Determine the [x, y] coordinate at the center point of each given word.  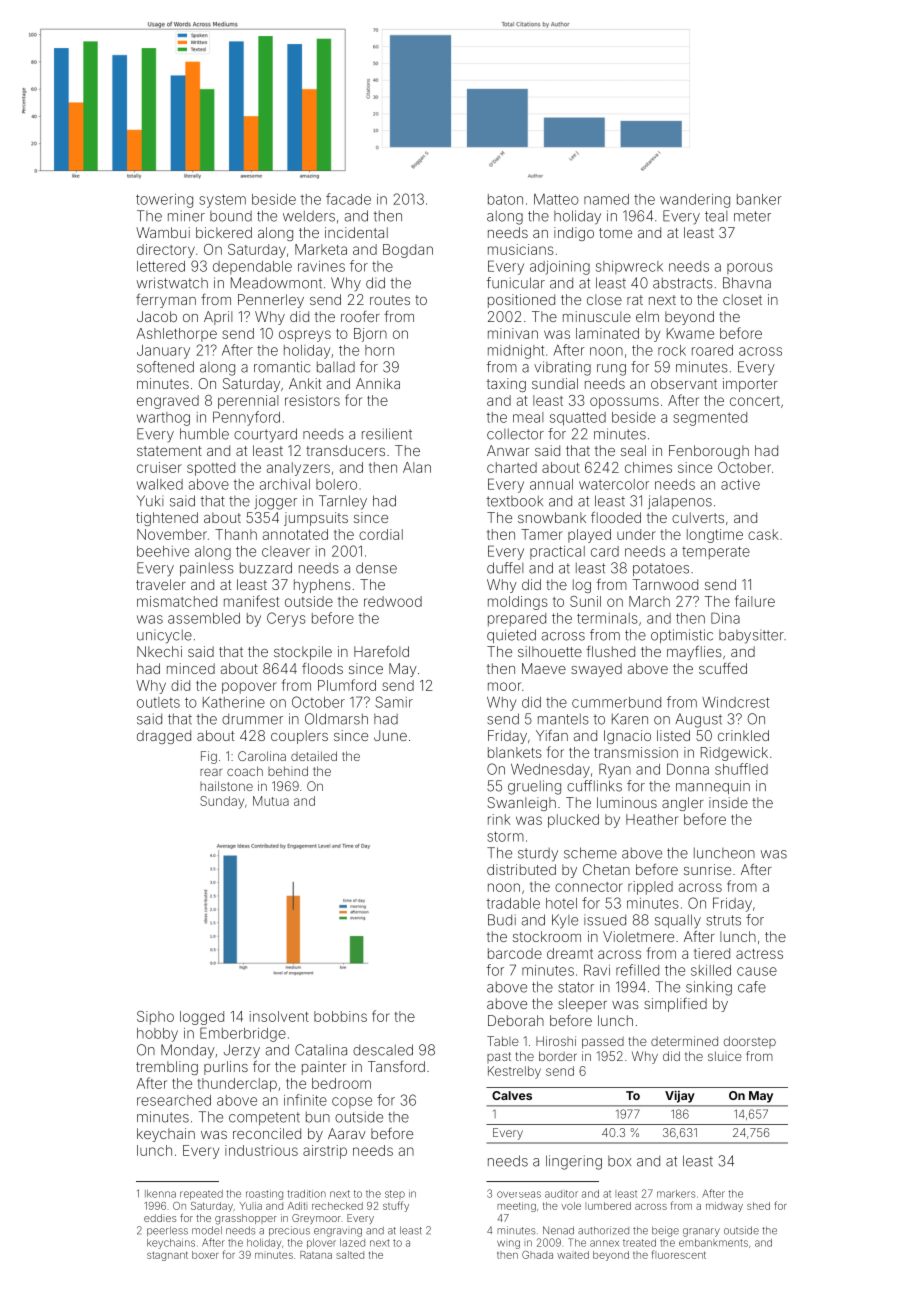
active [740, 484]
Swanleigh [521, 804]
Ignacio [627, 737]
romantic [282, 367]
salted [350, 1255]
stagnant [167, 1256]
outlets [158, 702]
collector [515, 434]
